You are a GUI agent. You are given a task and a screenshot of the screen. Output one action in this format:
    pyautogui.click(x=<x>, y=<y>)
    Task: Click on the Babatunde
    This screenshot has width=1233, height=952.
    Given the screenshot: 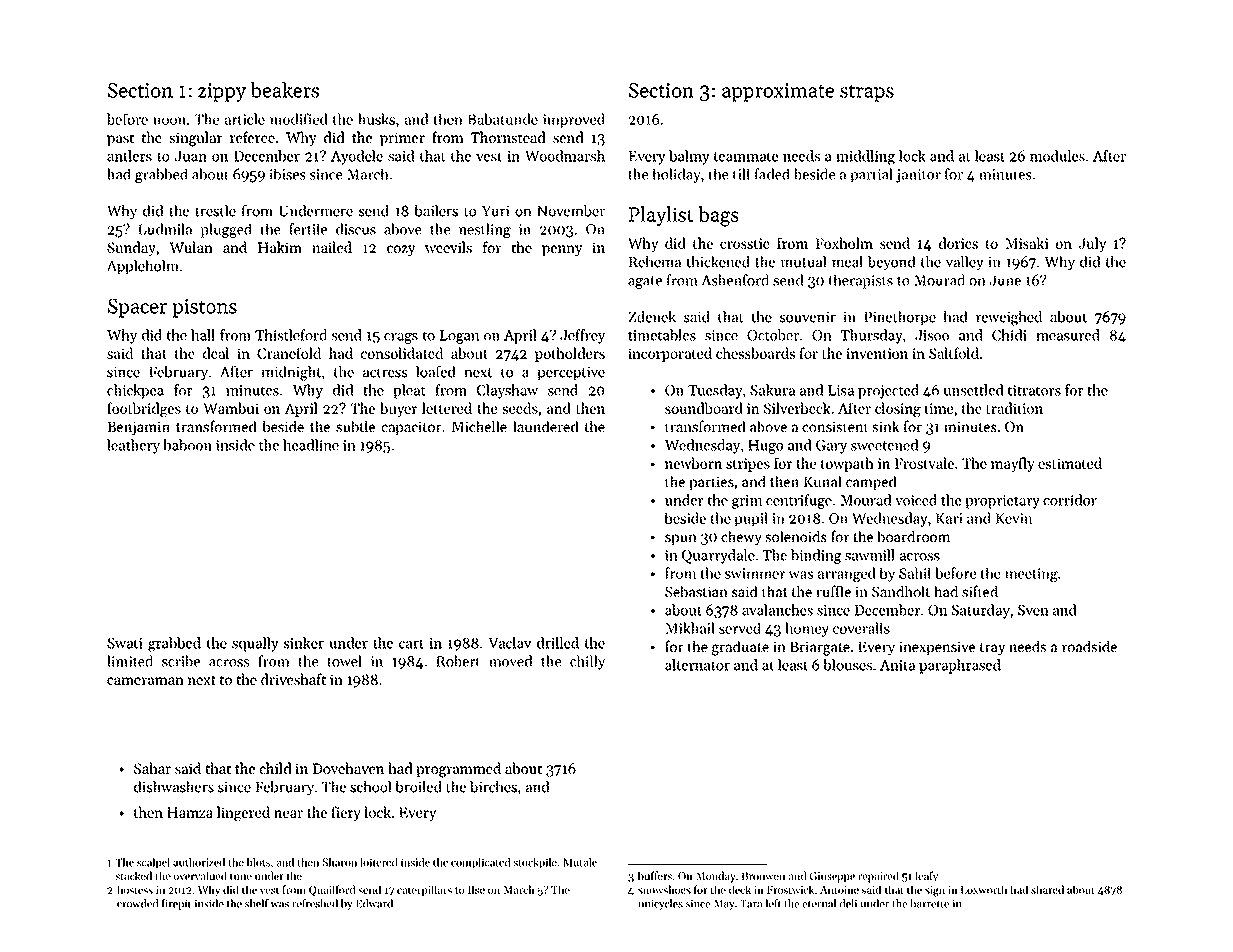 What is the action you would take?
    pyautogui.click(x=503, y=119)
